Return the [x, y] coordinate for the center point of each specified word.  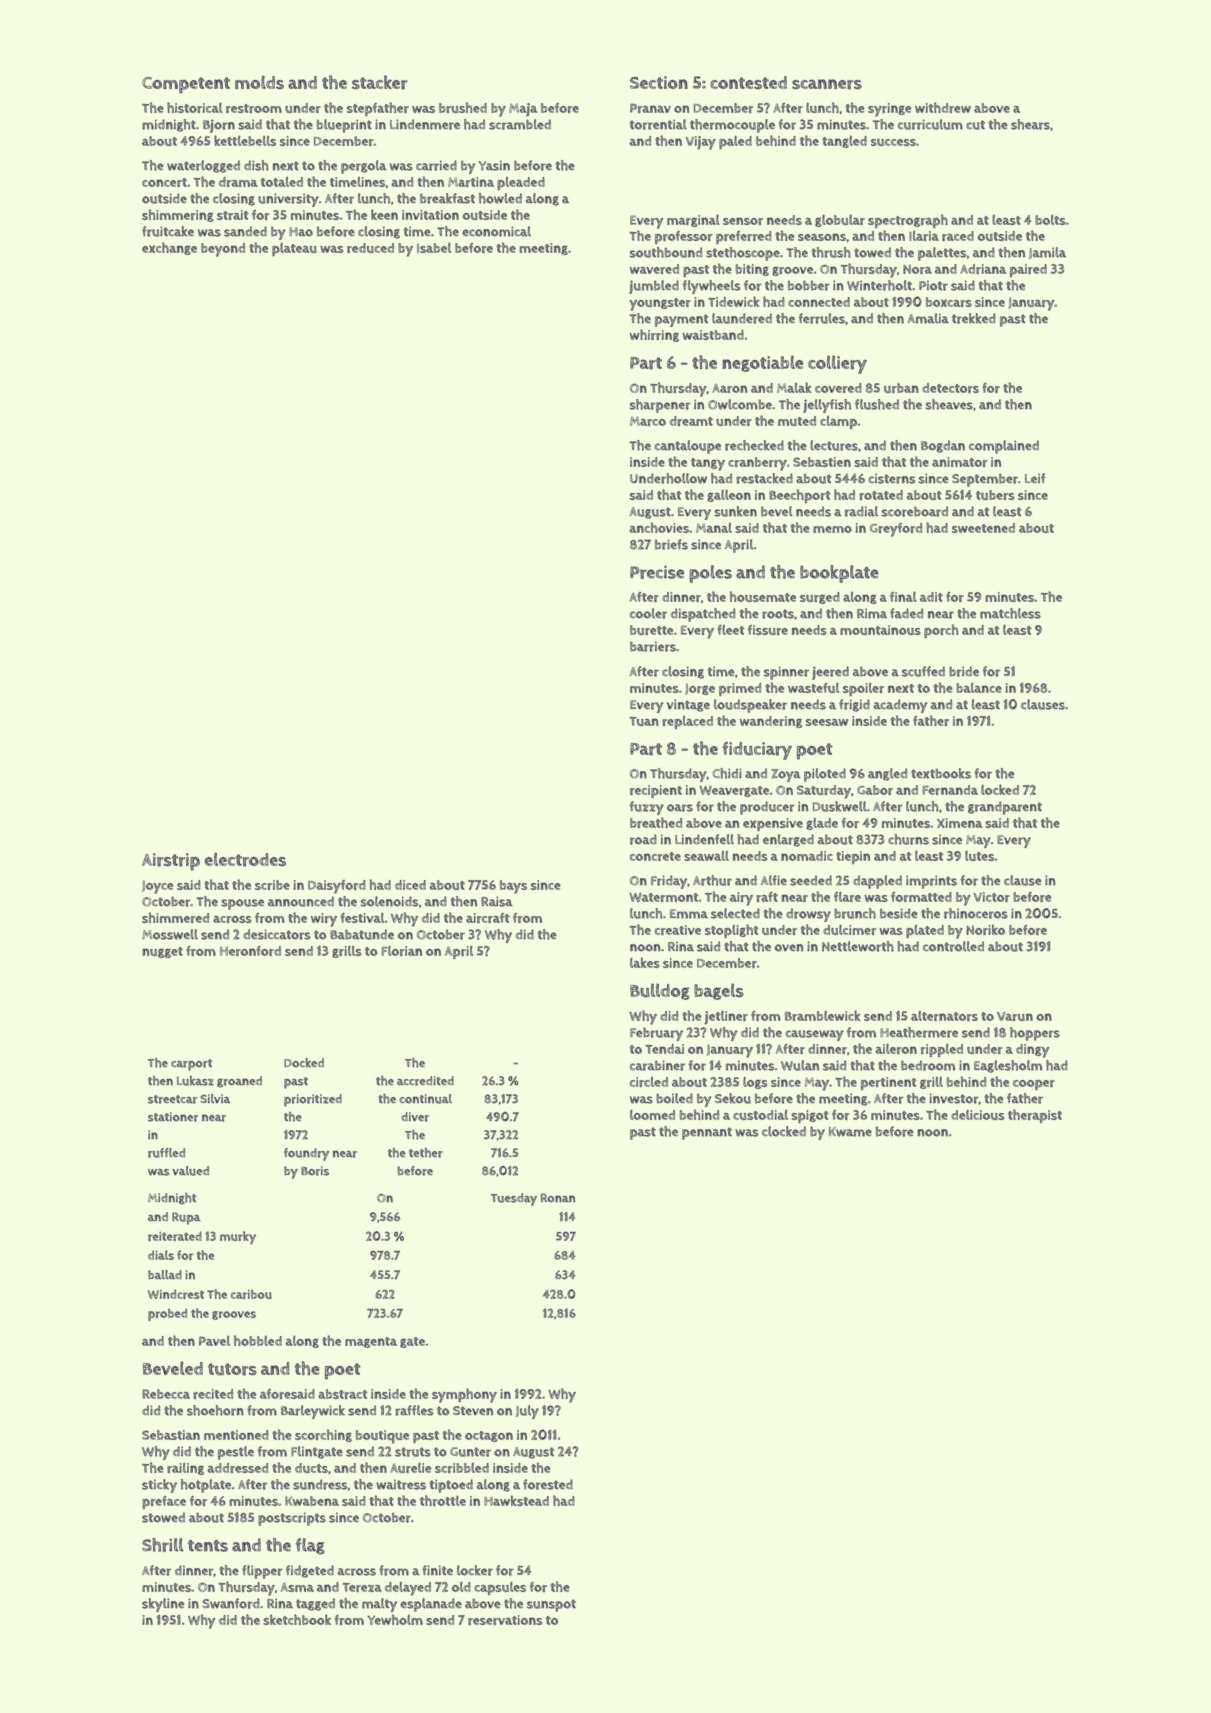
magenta [371, 1342]
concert [164, 182]
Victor [991, 897]
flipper [262, 1572]
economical [496, 231]
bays [513, 887]
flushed [877, 404]
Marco [648, 421]
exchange [169, 248]
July [527, 1412]
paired [1028, 270]
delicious [977, 1114]
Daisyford [337, 887]
